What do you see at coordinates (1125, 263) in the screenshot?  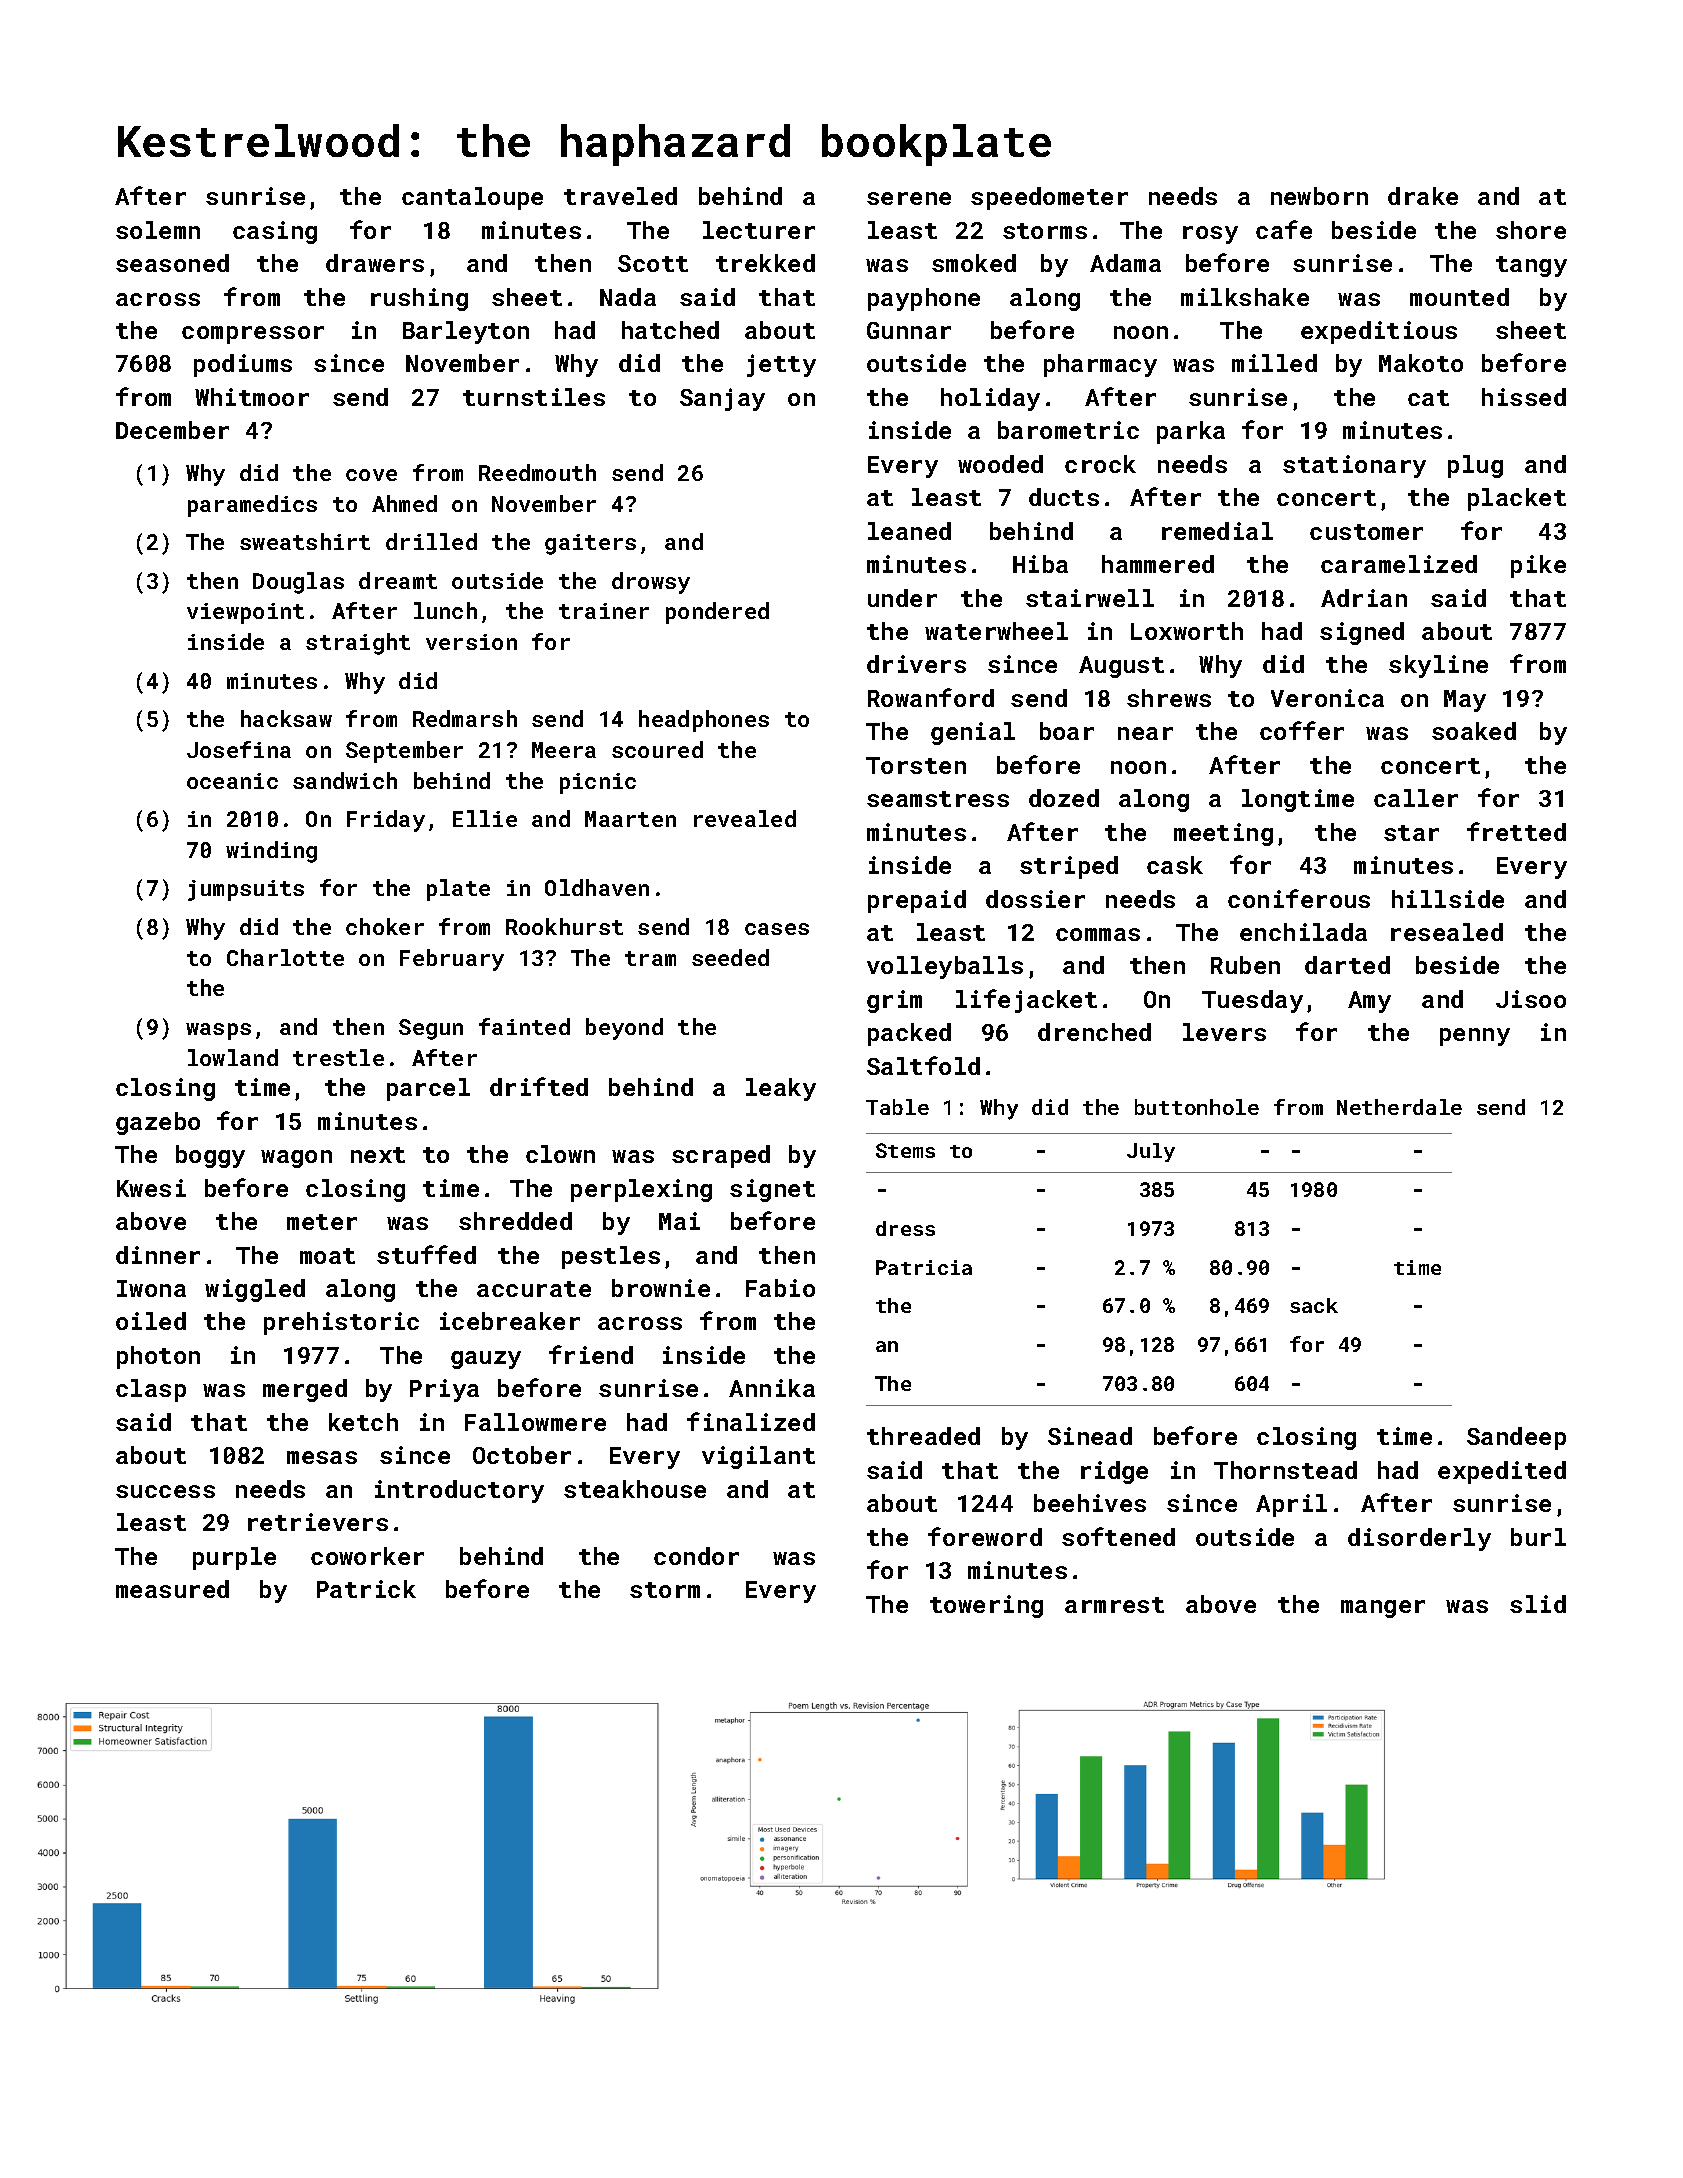 I see `Adama` at bounding box center [1125, 263].
